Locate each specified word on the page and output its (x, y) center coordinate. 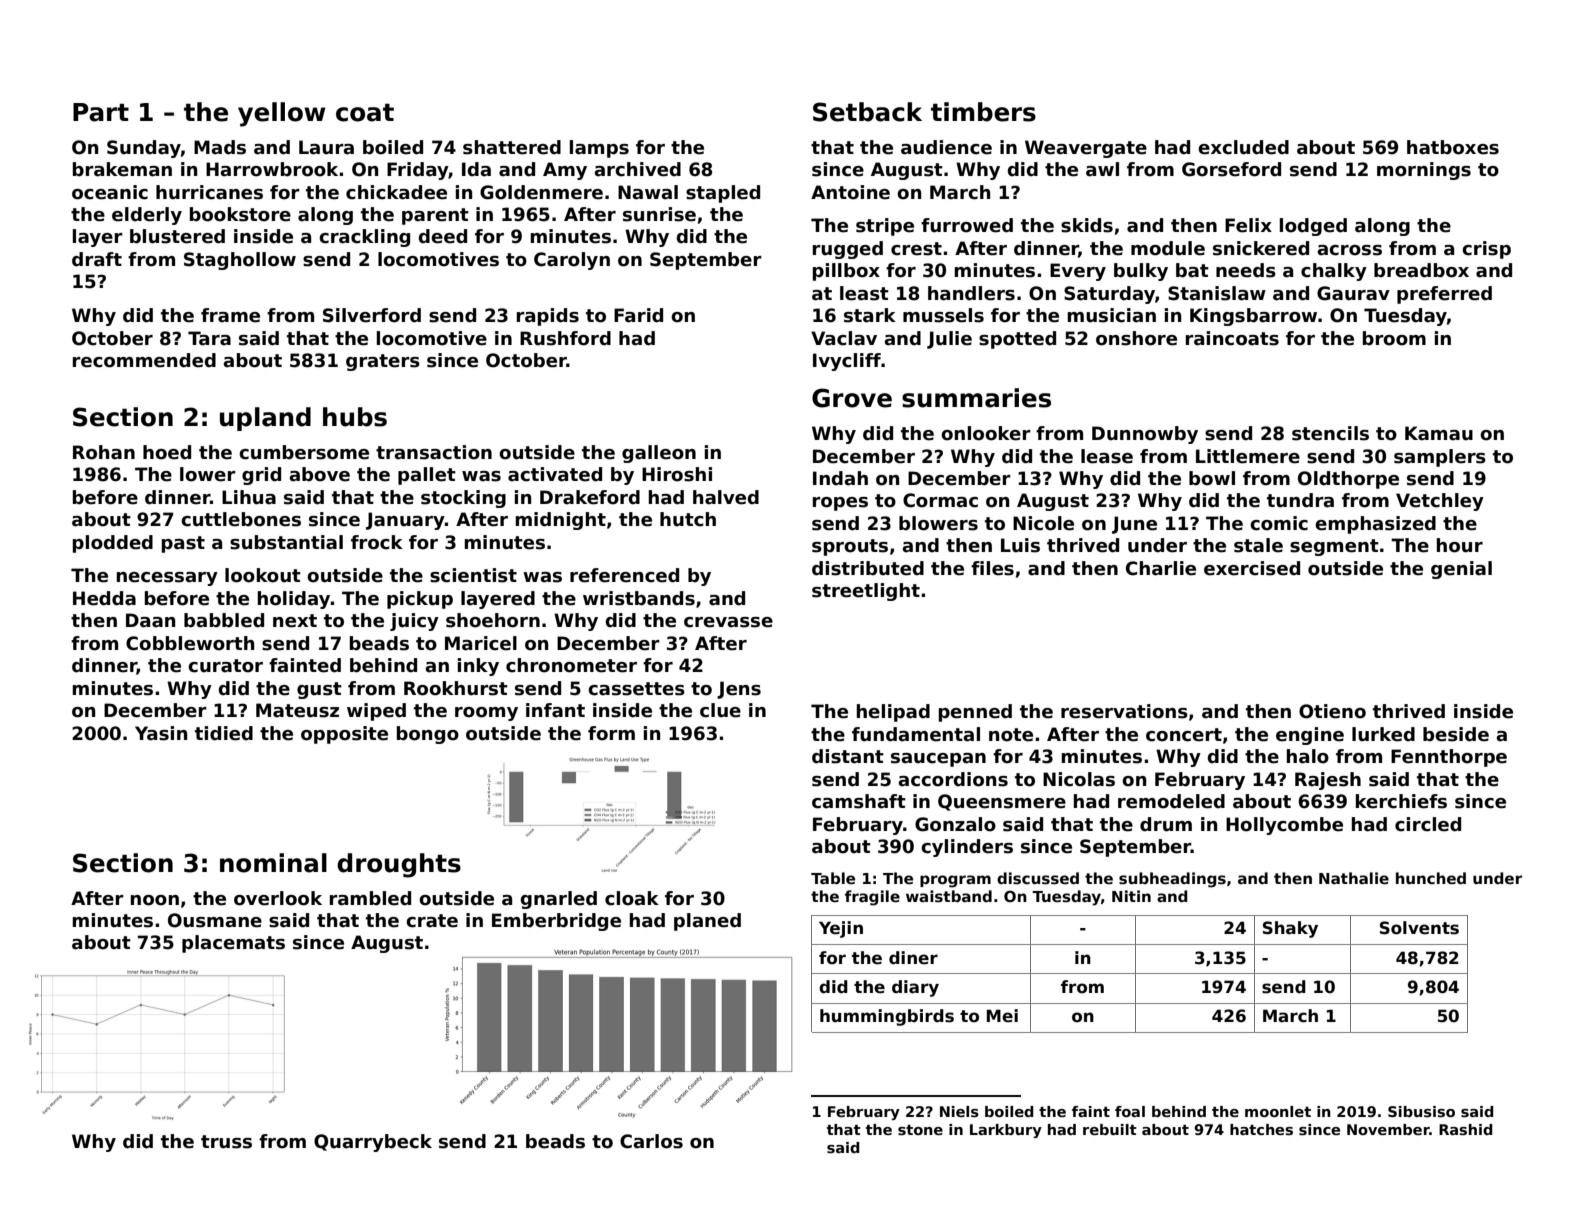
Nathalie (1354, 878)
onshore (1136, 338)
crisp (1486, 250)
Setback (867, 112)
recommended (144, 360)
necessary (167, 579)
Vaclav (844, 338)
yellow (282, 114)
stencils (1330, 433)
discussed (1038, 878)
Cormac (940, 500)
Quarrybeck (373, 1143)
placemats (233, 944)
